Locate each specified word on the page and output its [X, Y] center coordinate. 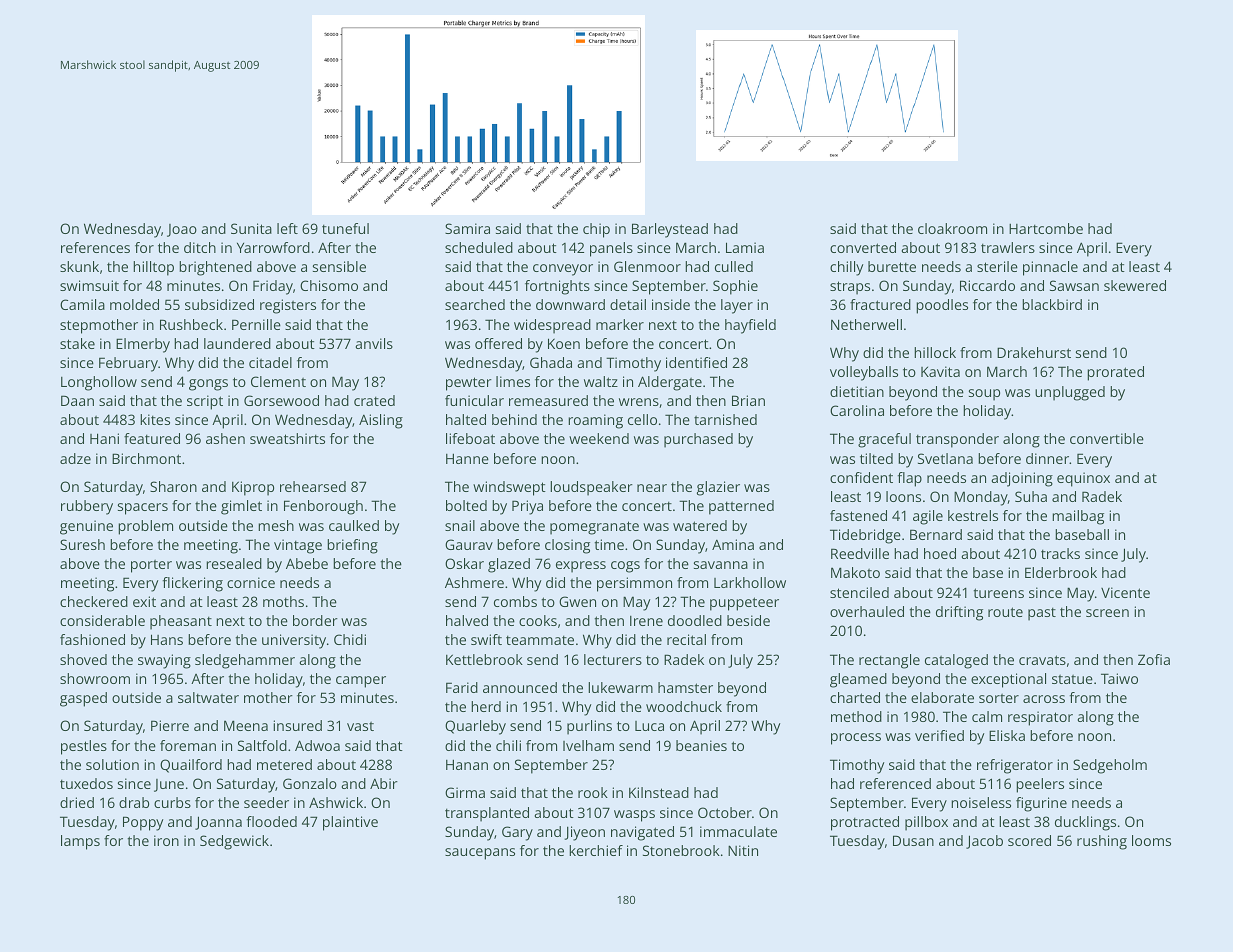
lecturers [613, 659]
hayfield [750, 326]
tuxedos [86, 783]
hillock [935, 352]
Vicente [1125, 592]
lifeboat [470, 438]
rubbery [87, 507]
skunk [79, 266]
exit [144, 601]
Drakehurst [1034, 352]
